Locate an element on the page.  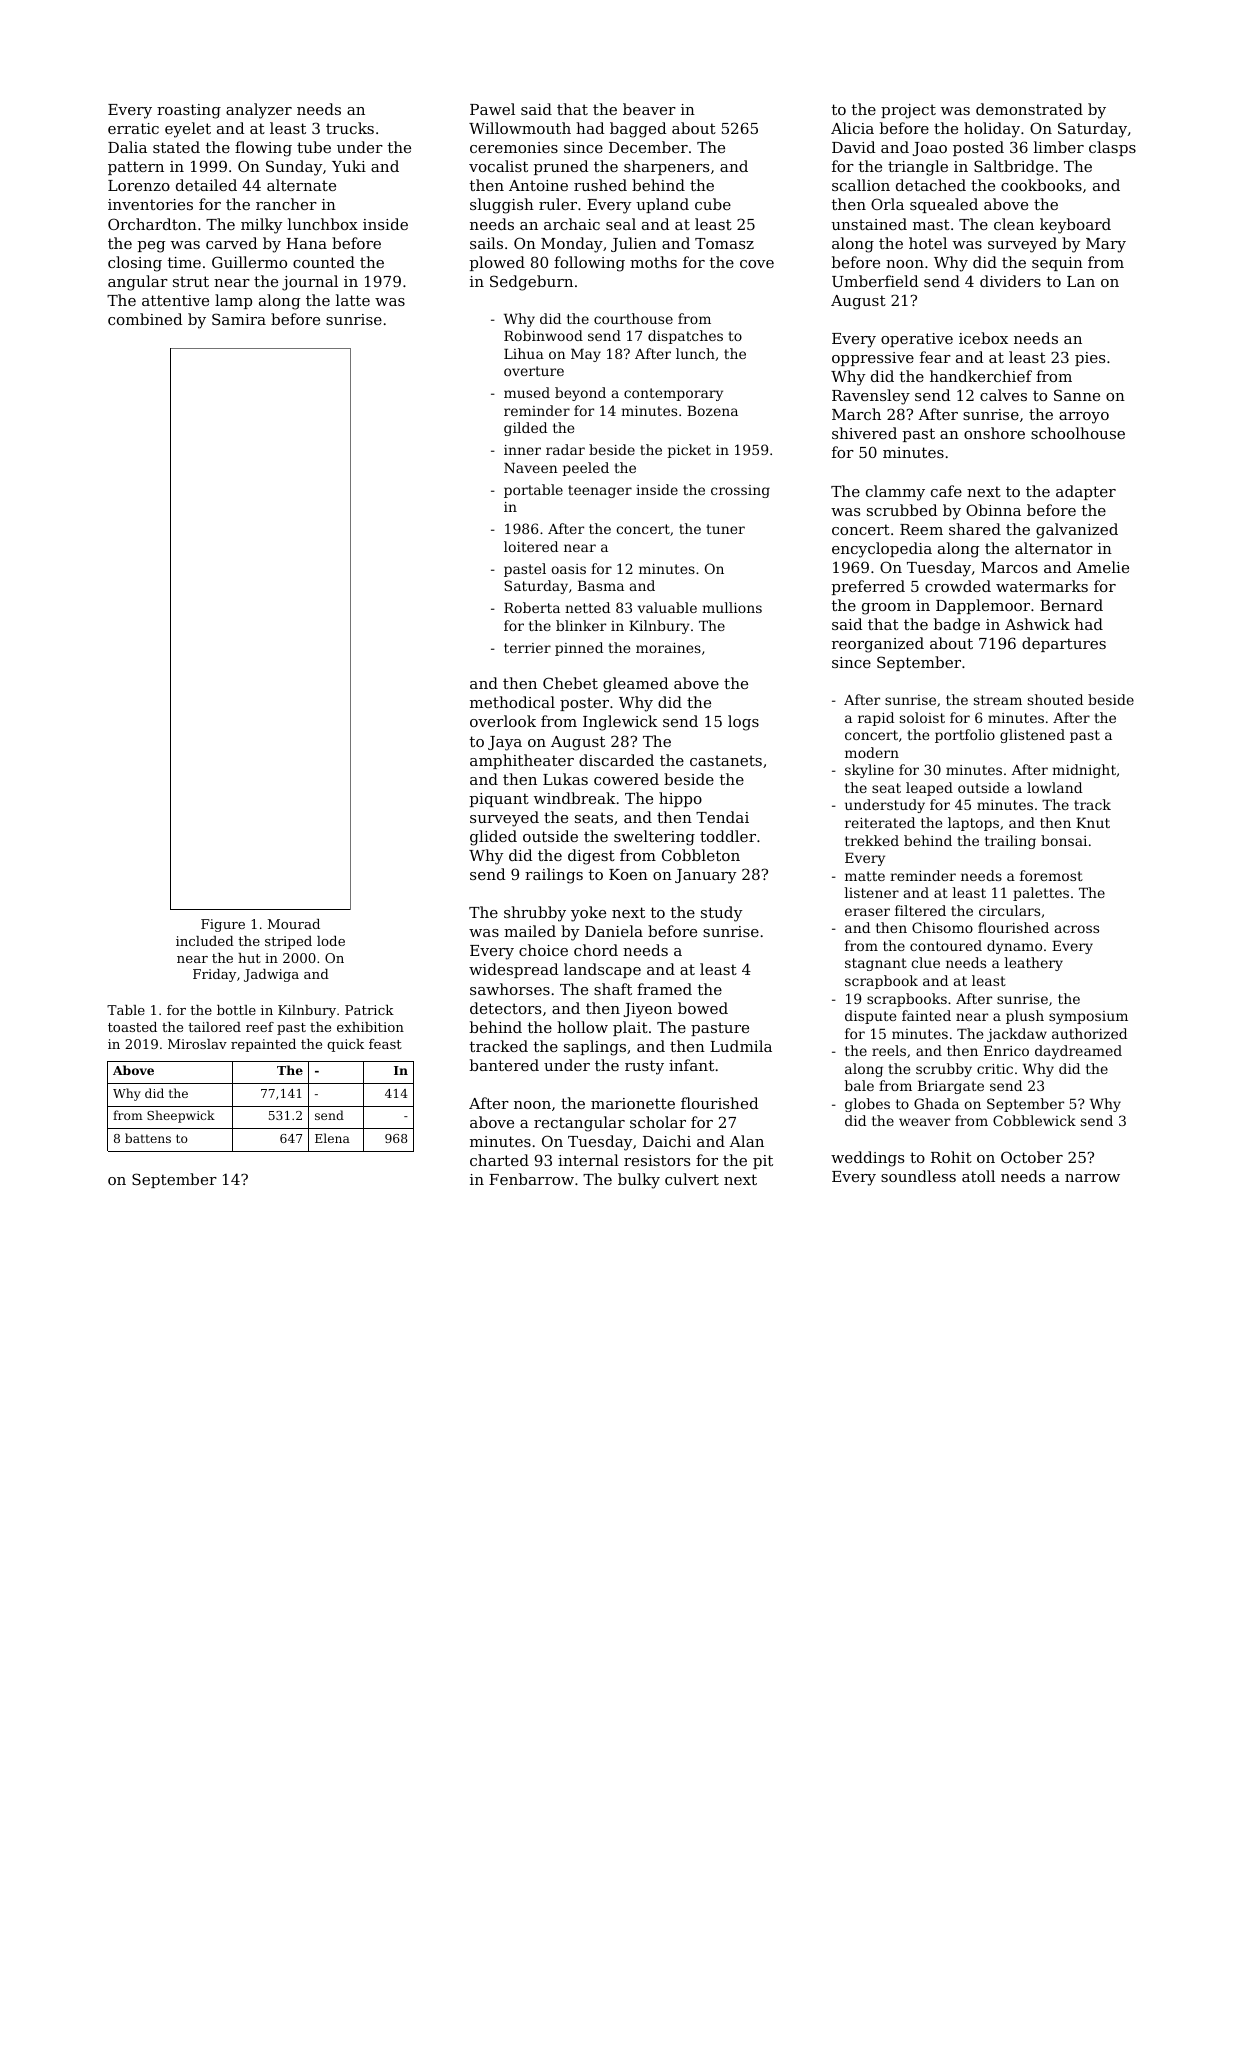
trucks is located at coordinates (350, 128).
